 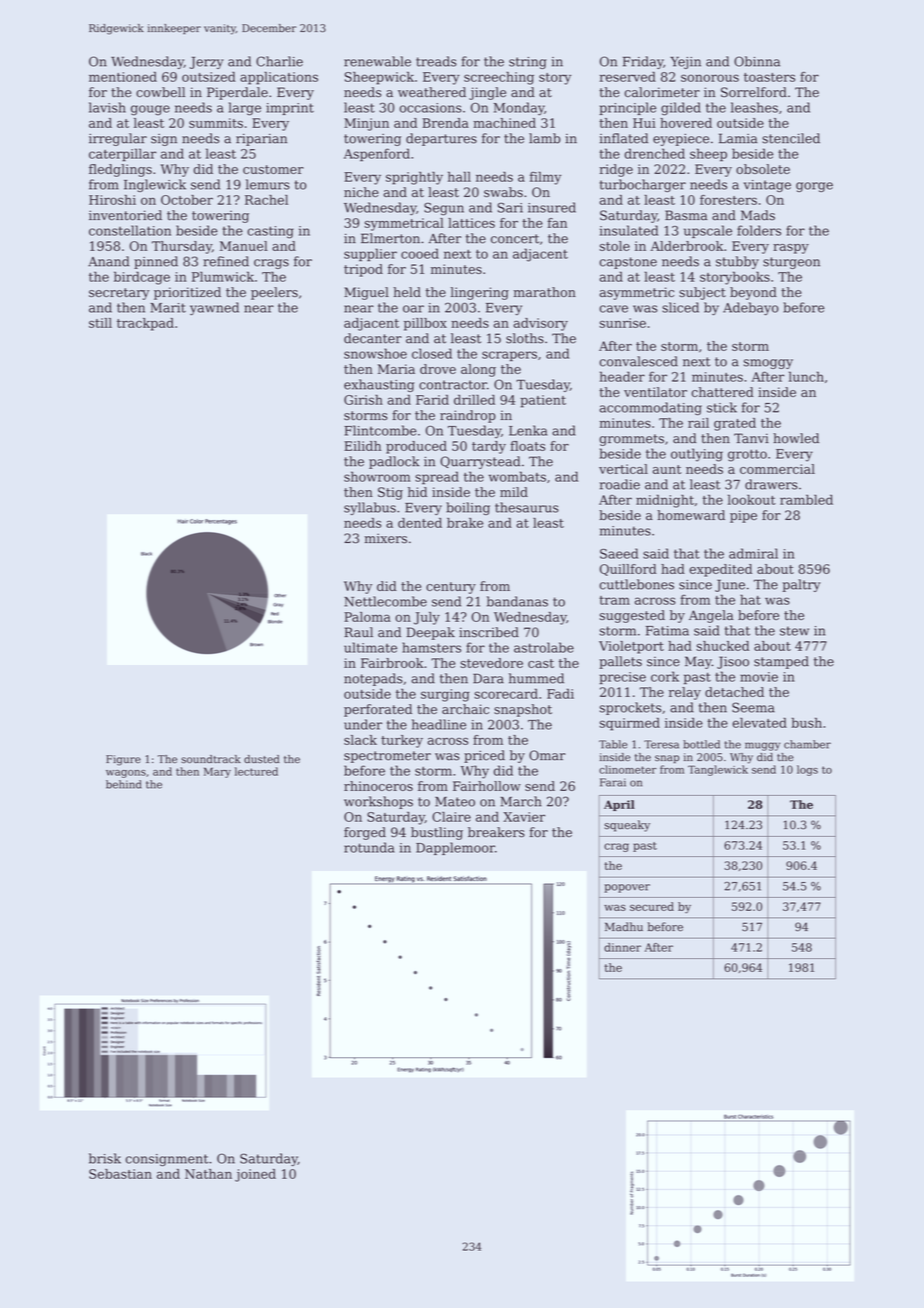 What do you see at coordinates (370, 254) in the page?
I see `supplier` at bounding box center [370, 254].
